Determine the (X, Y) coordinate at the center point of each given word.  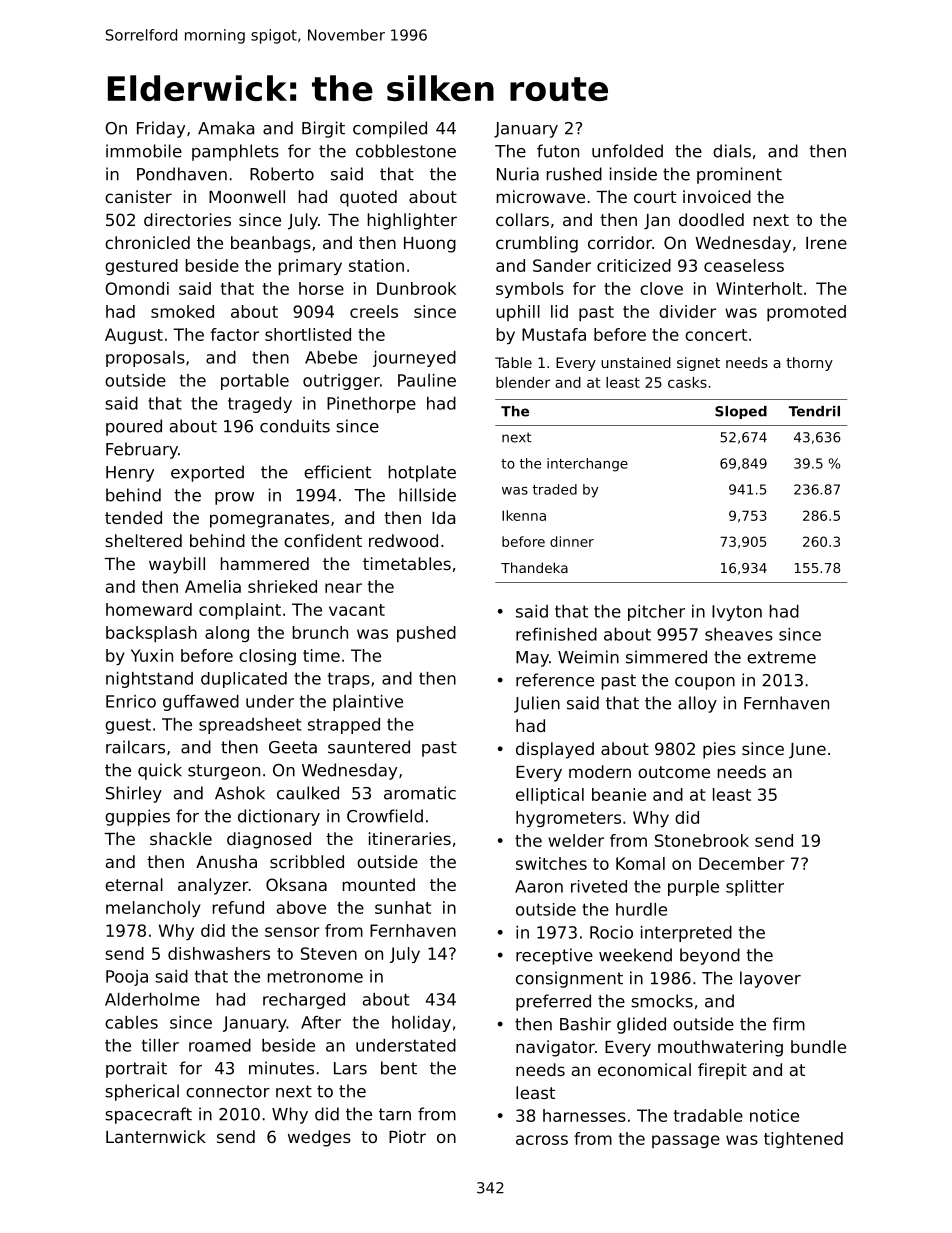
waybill (177, 565)
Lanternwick (156, 1136)
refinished (556, 634)
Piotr (407, 1136)
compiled (390, 129)
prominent (739, 175)
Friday (161, 129)
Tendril (814, 411)
